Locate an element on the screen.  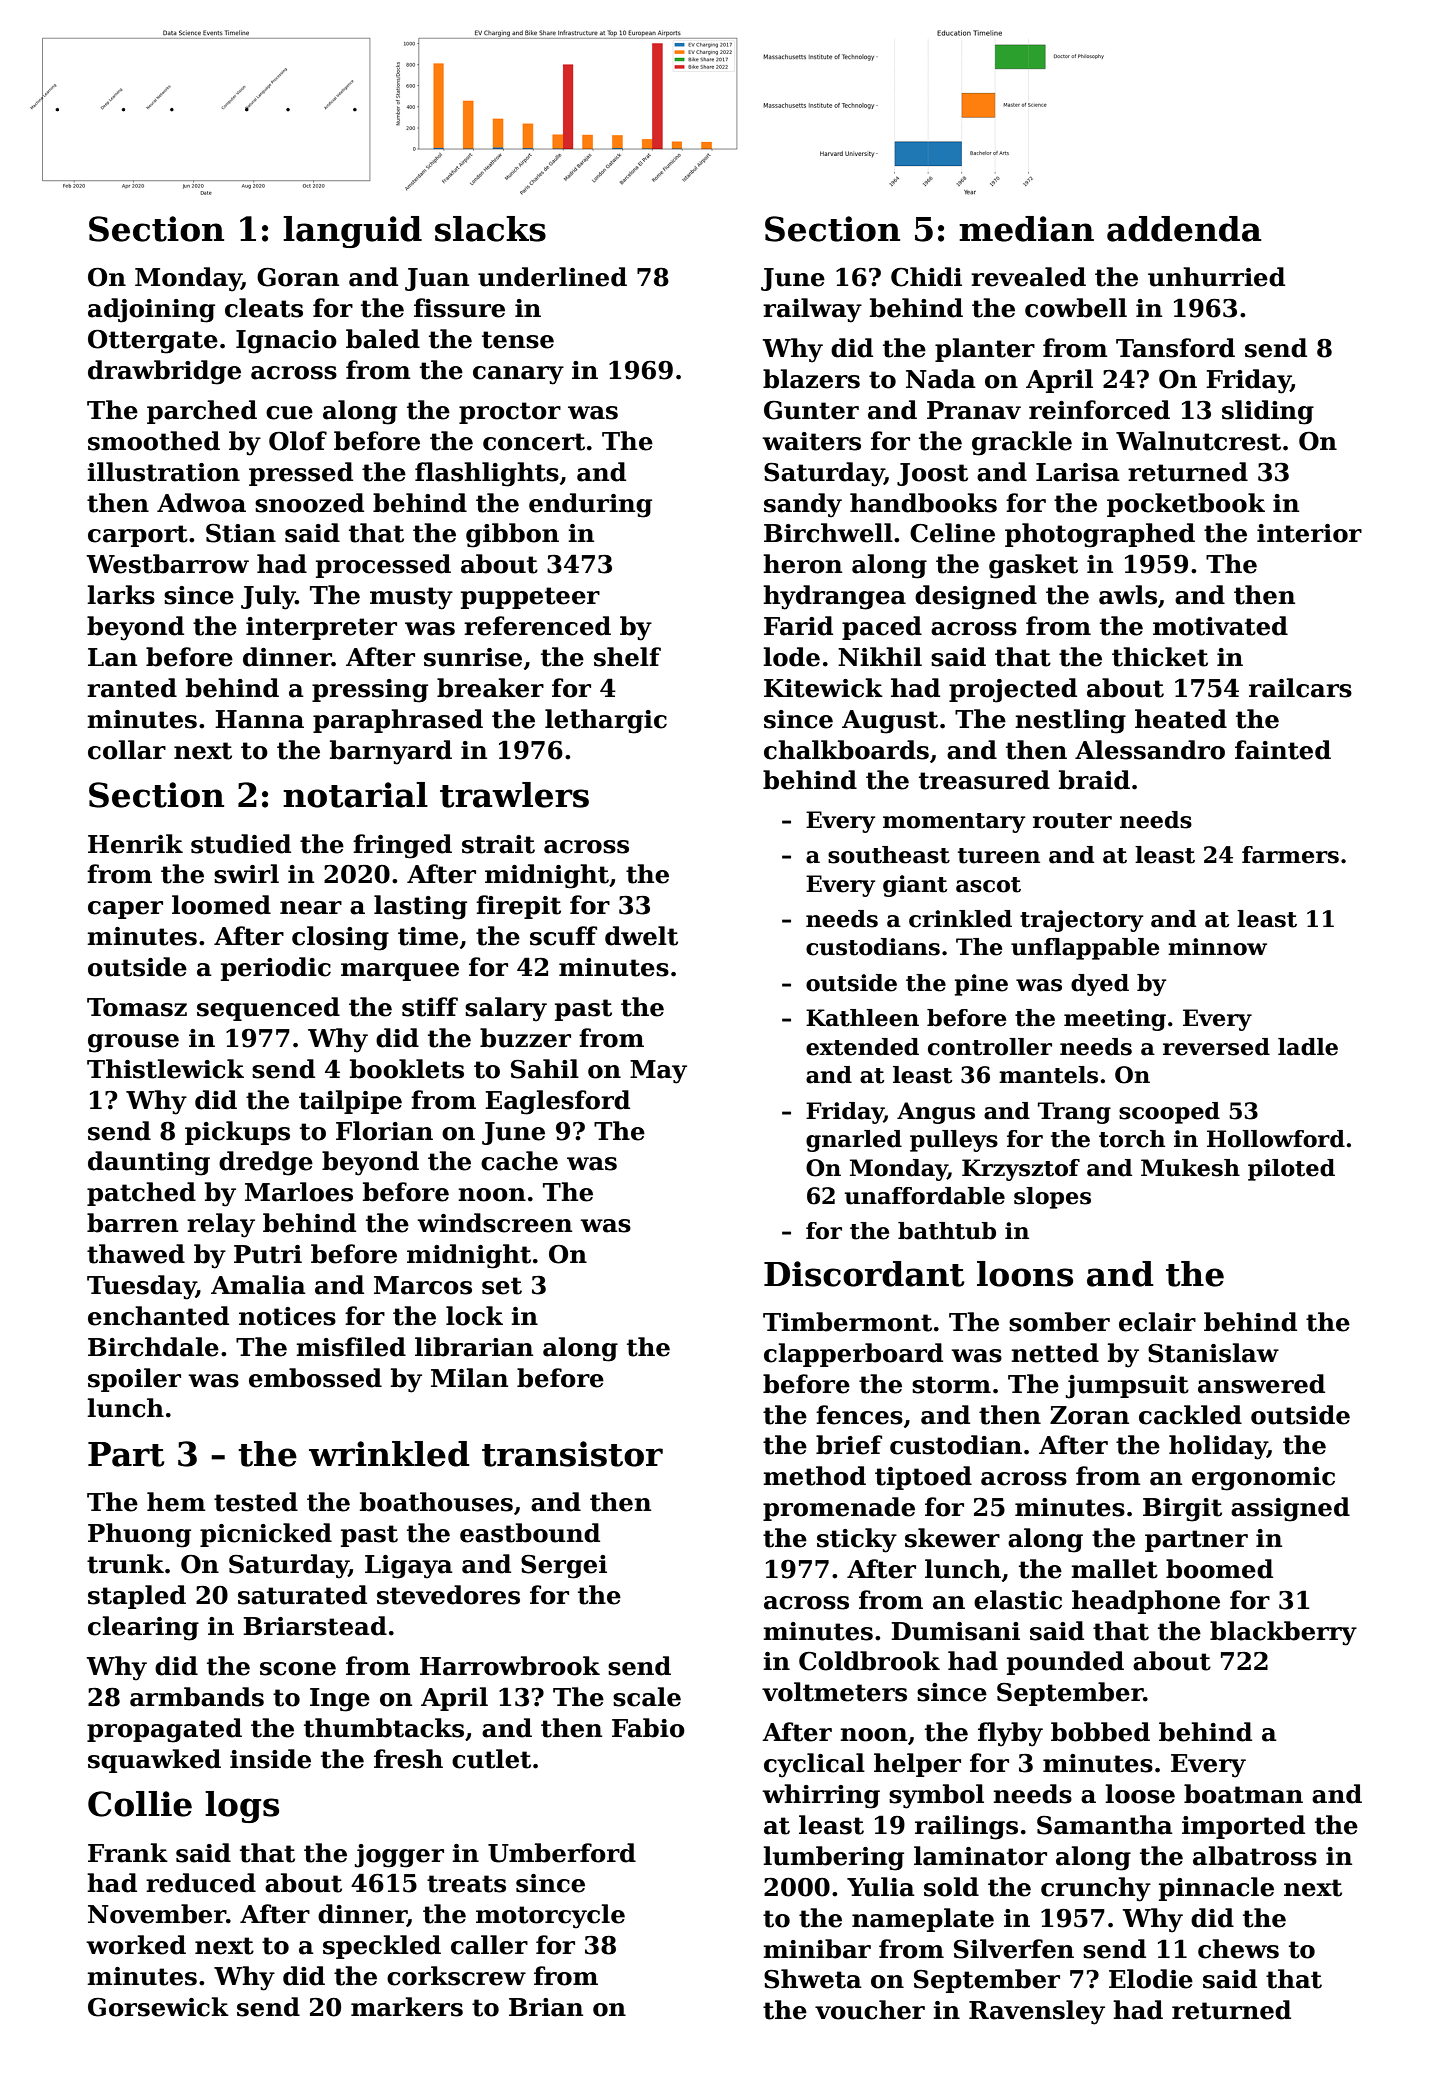
controller is located at coordinates (990, 1047).
